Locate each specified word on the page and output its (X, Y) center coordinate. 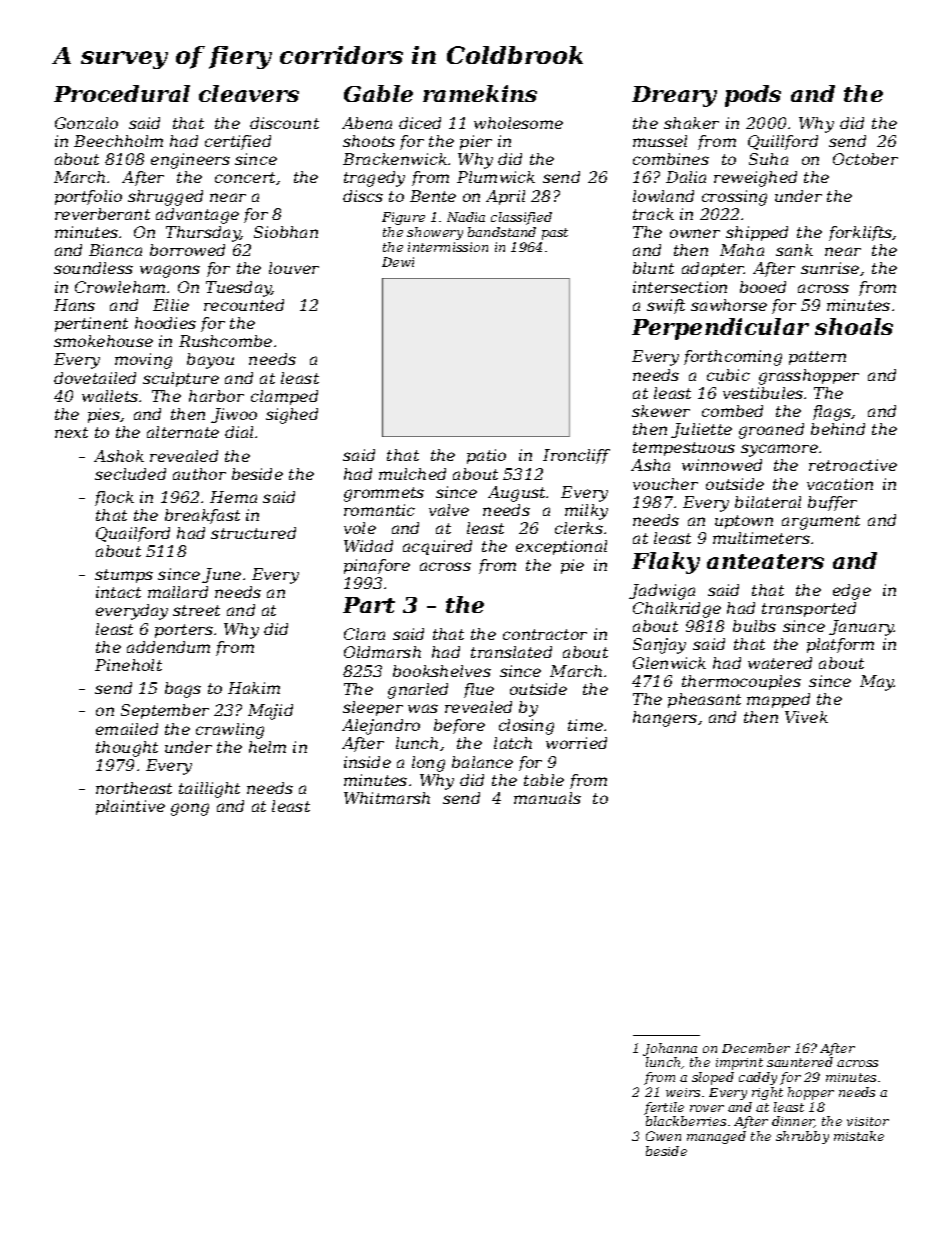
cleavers (249, 93)
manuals (547, 798)
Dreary (674, 96)
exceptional (561, 547)
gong (190, 809)
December (756, 1048)
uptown (744, 522)
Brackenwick (395, 159)
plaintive (130, 807)
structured (253, 533)
